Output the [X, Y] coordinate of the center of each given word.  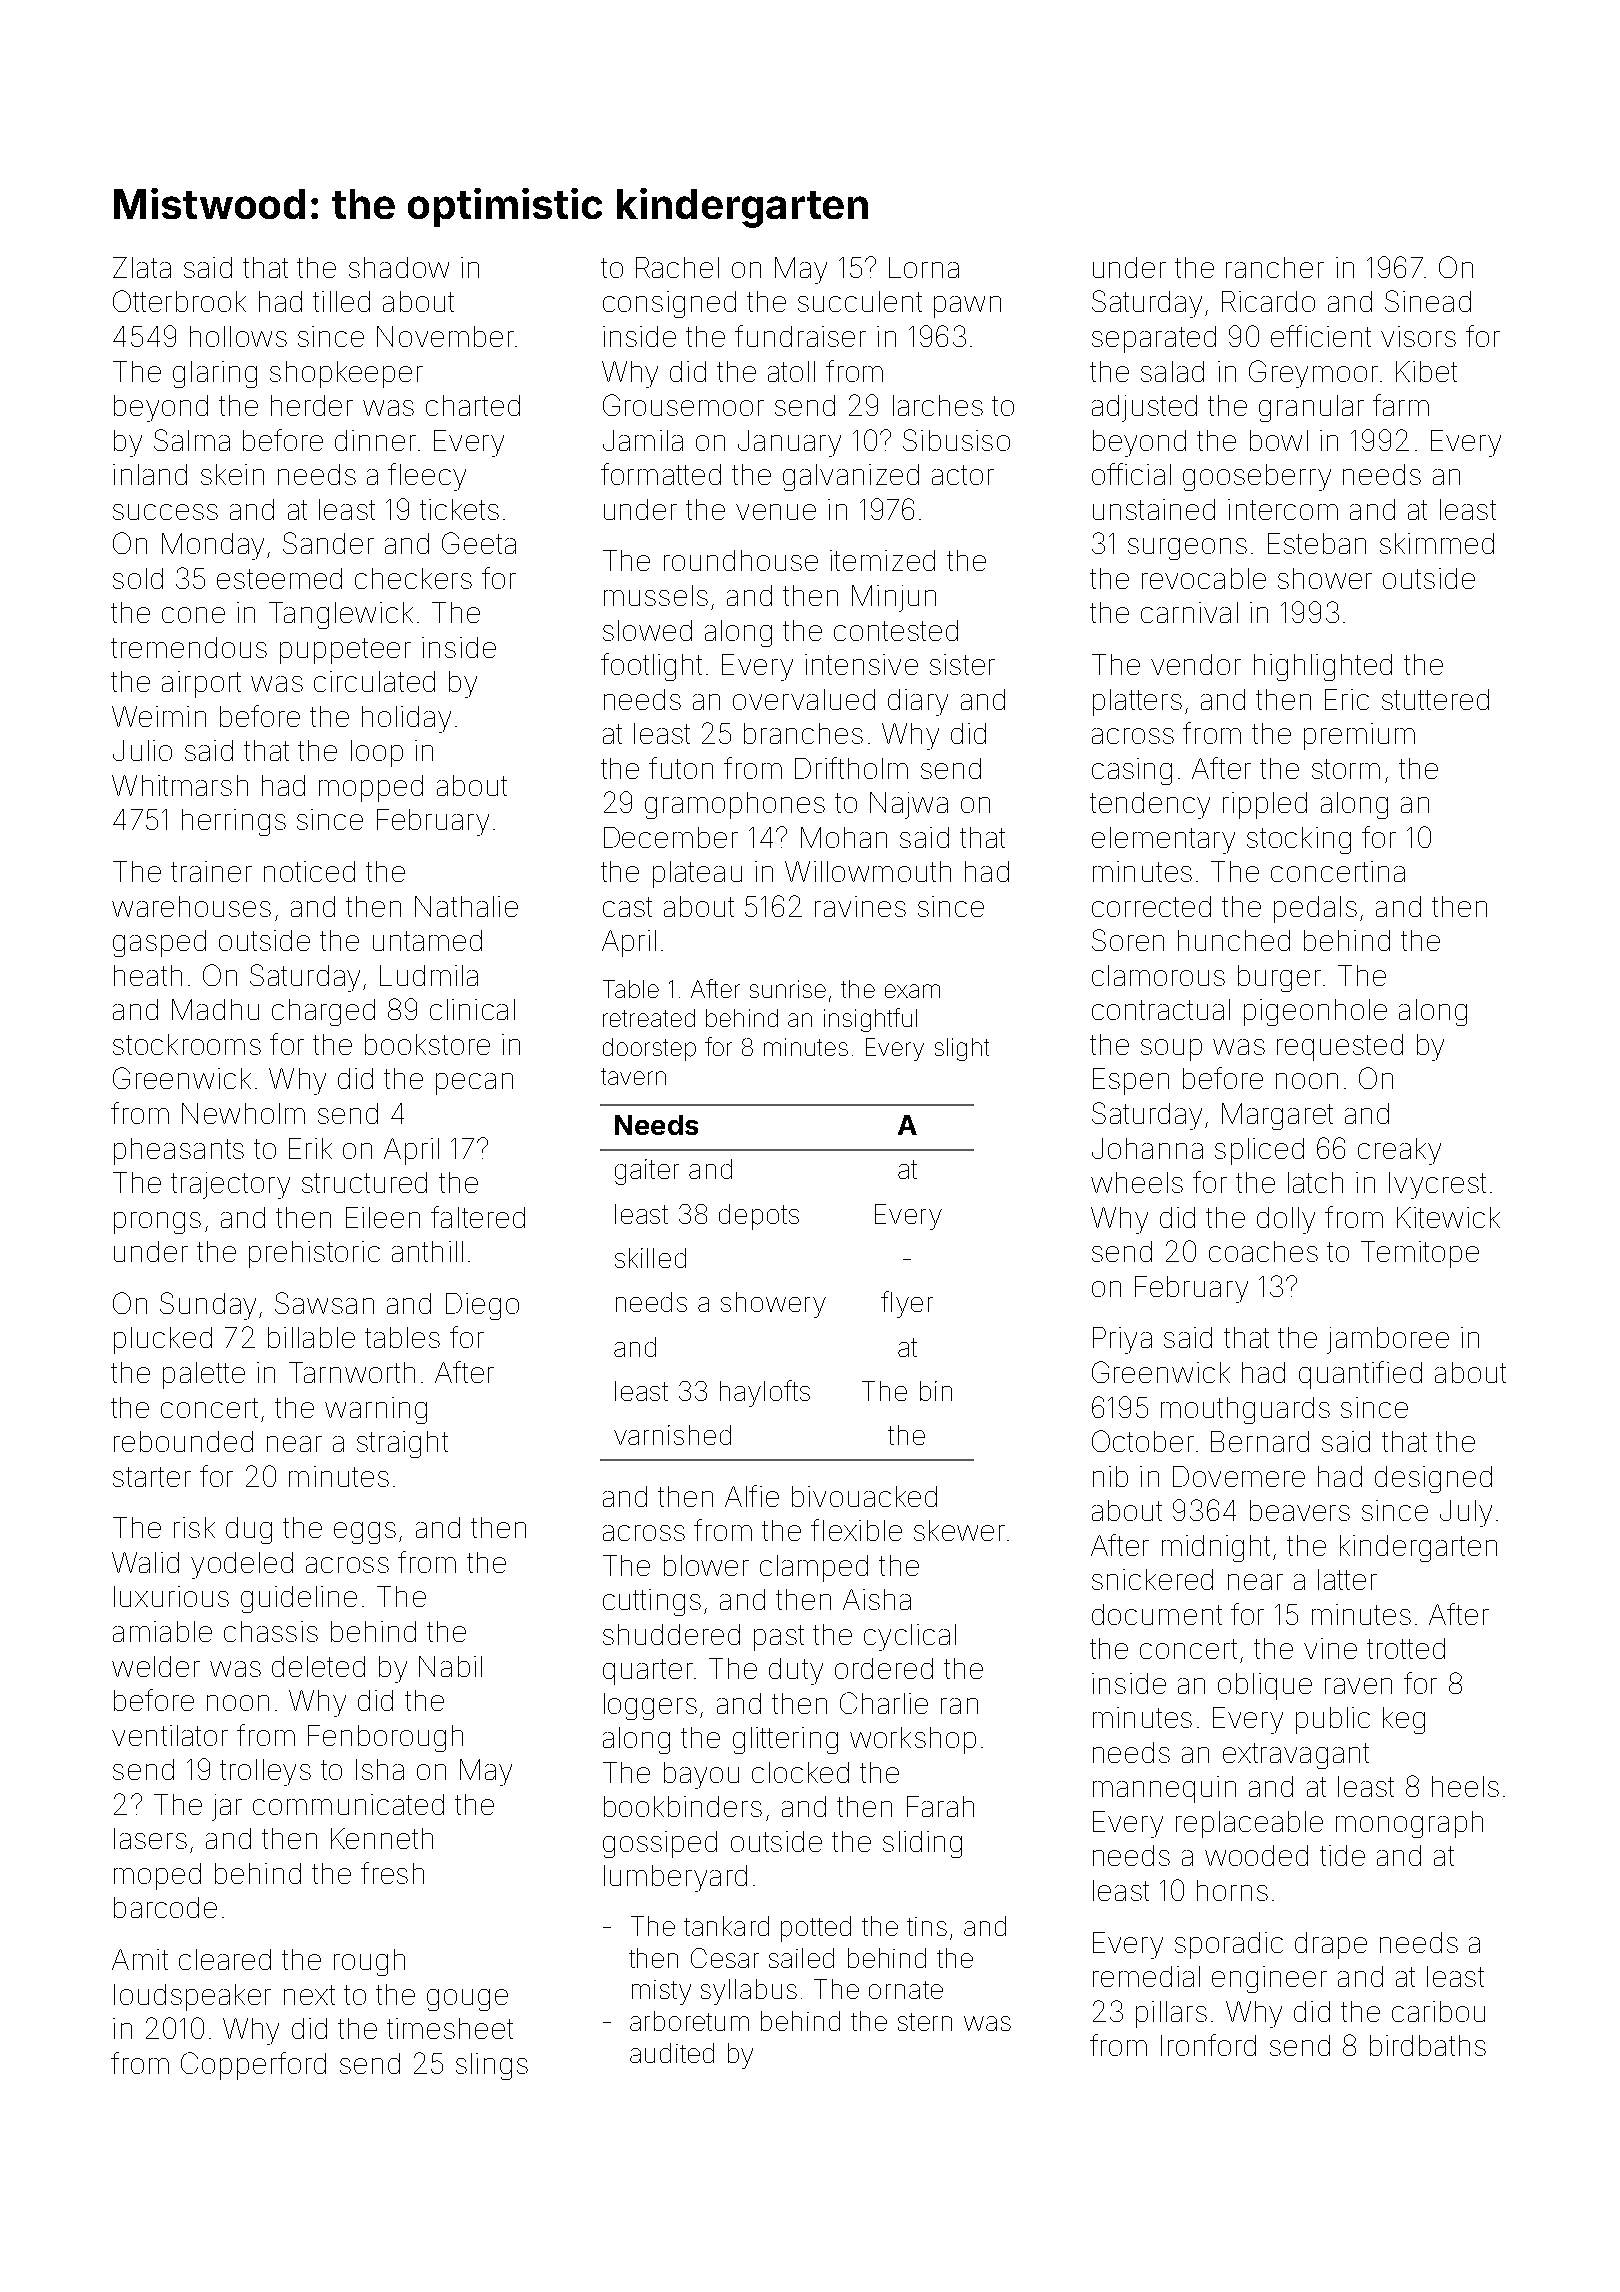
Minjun [894, 598]
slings [492, 2066]
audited [672, 2053]
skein [232, 474]
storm [1346, 769]
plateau [697, 874]
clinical [472, 1009]
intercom [1283, 509]
